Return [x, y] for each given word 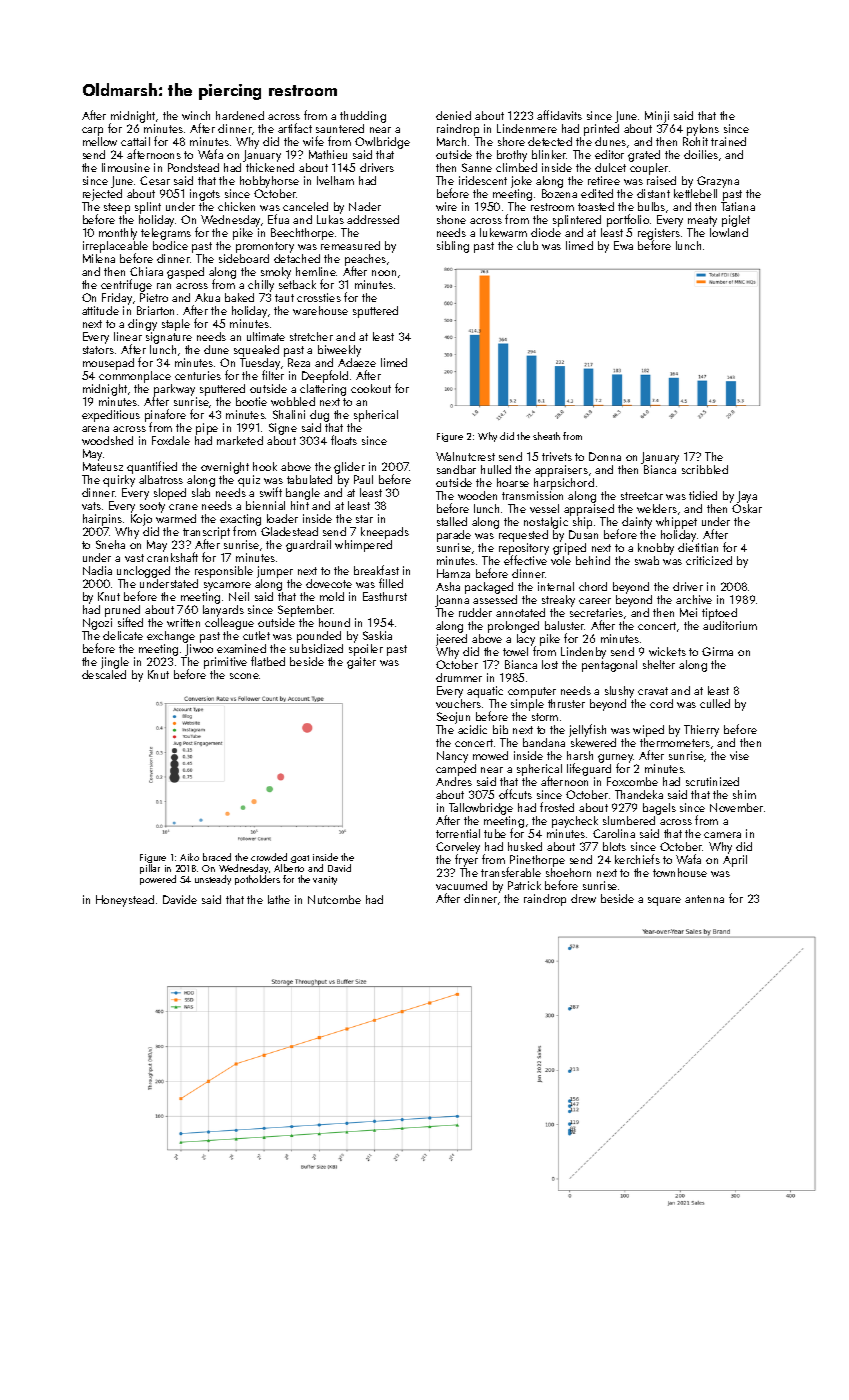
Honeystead [125, 901]
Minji [657, 117]
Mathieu [328, 154]
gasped [185, 273]
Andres [454, 781]
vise [739, 755]
